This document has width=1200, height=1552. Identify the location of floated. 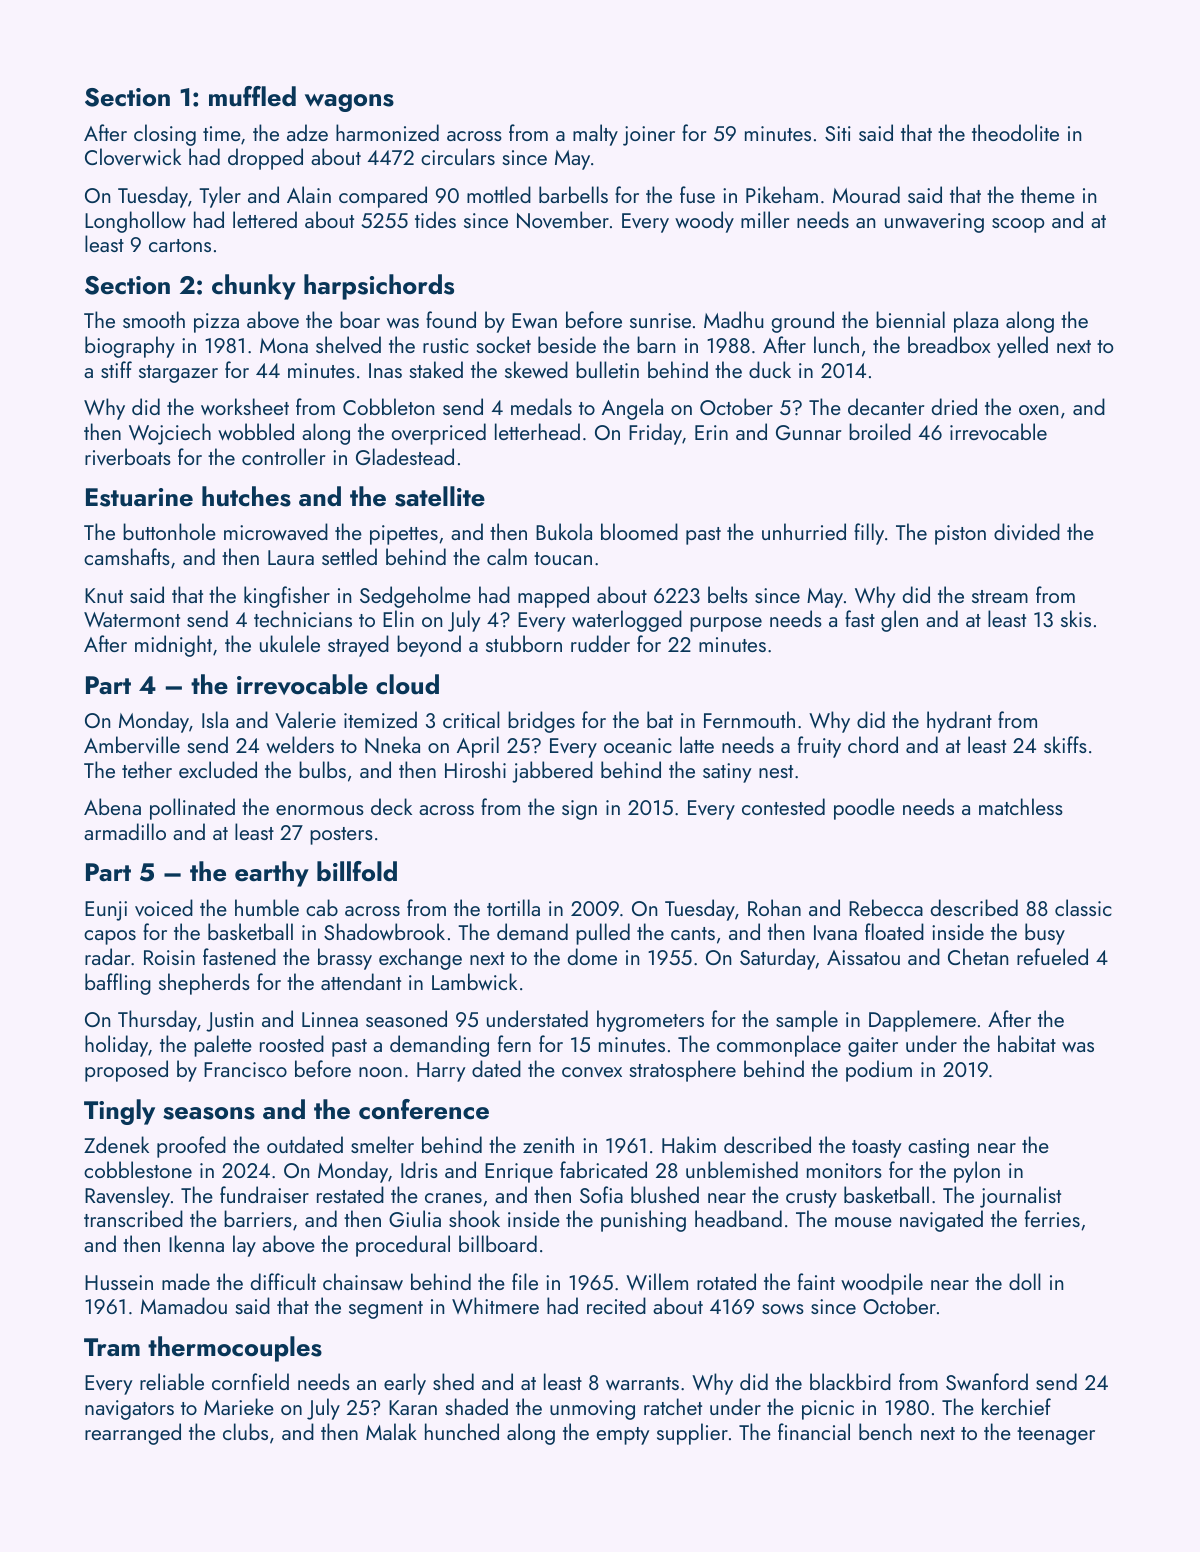
(894, 931).
